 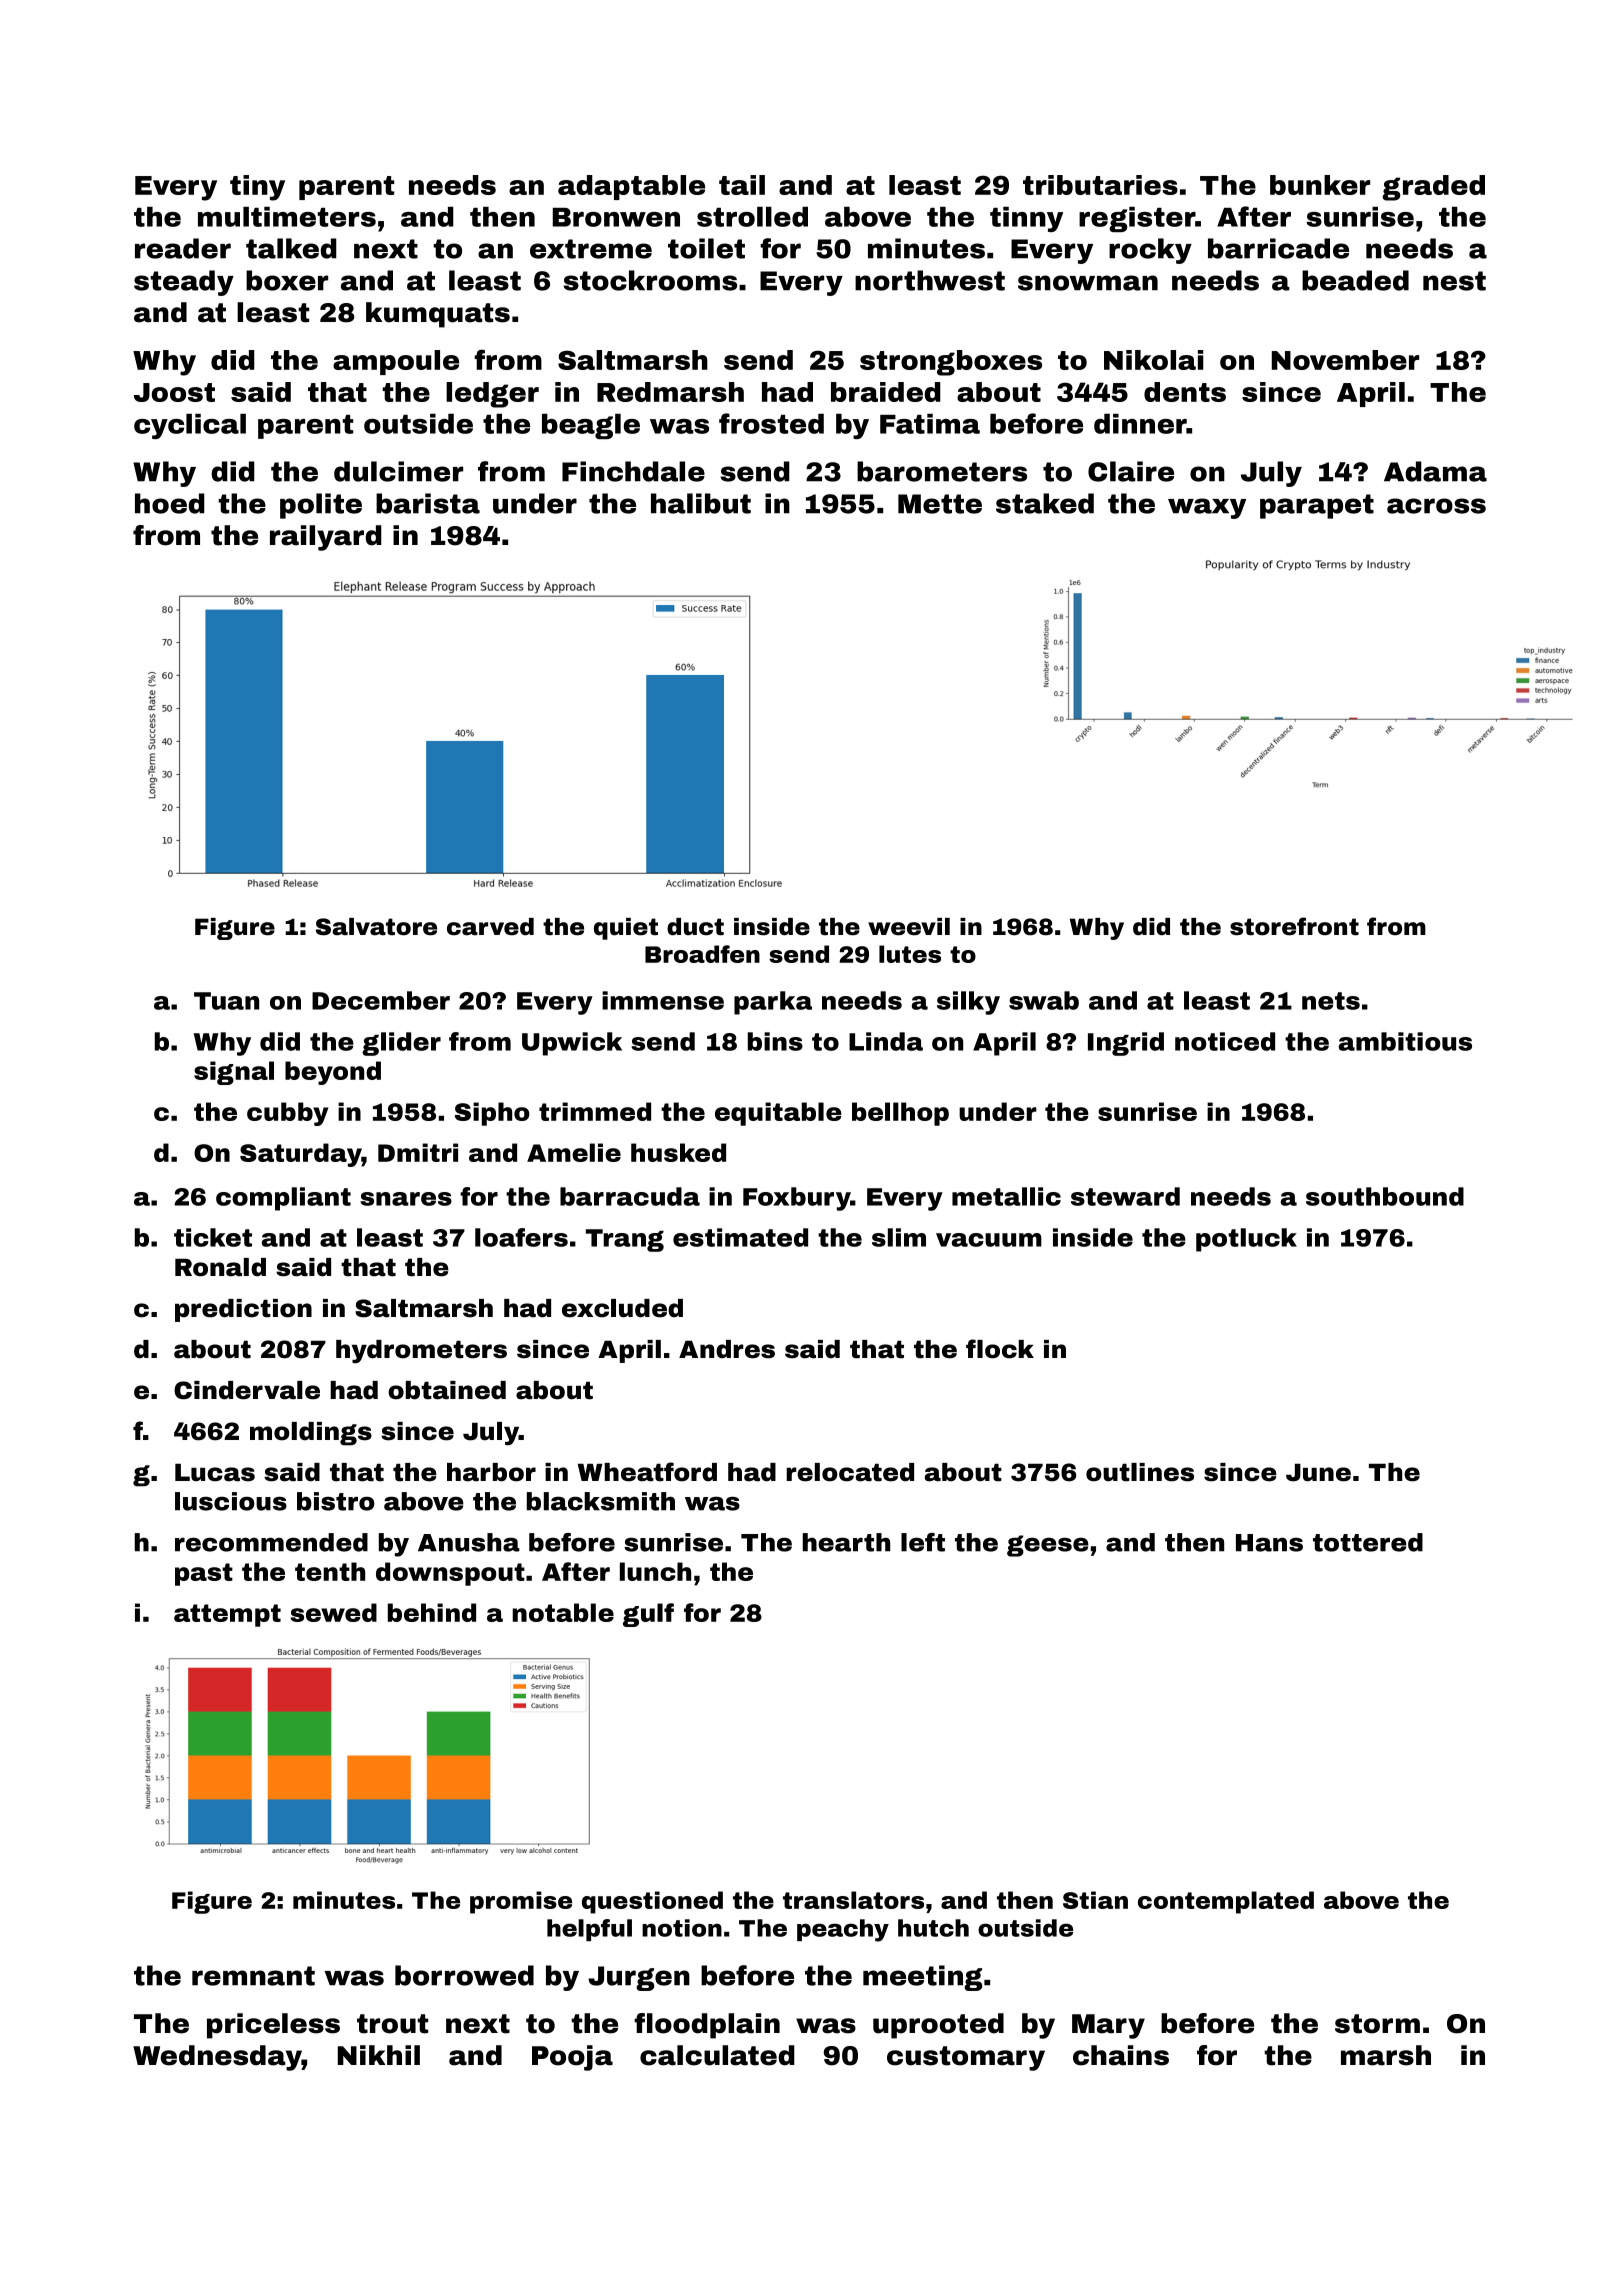 What do you see at coordinates (899, 1237) in the document?
I see `slim` at bounding box center [899, 1237].
